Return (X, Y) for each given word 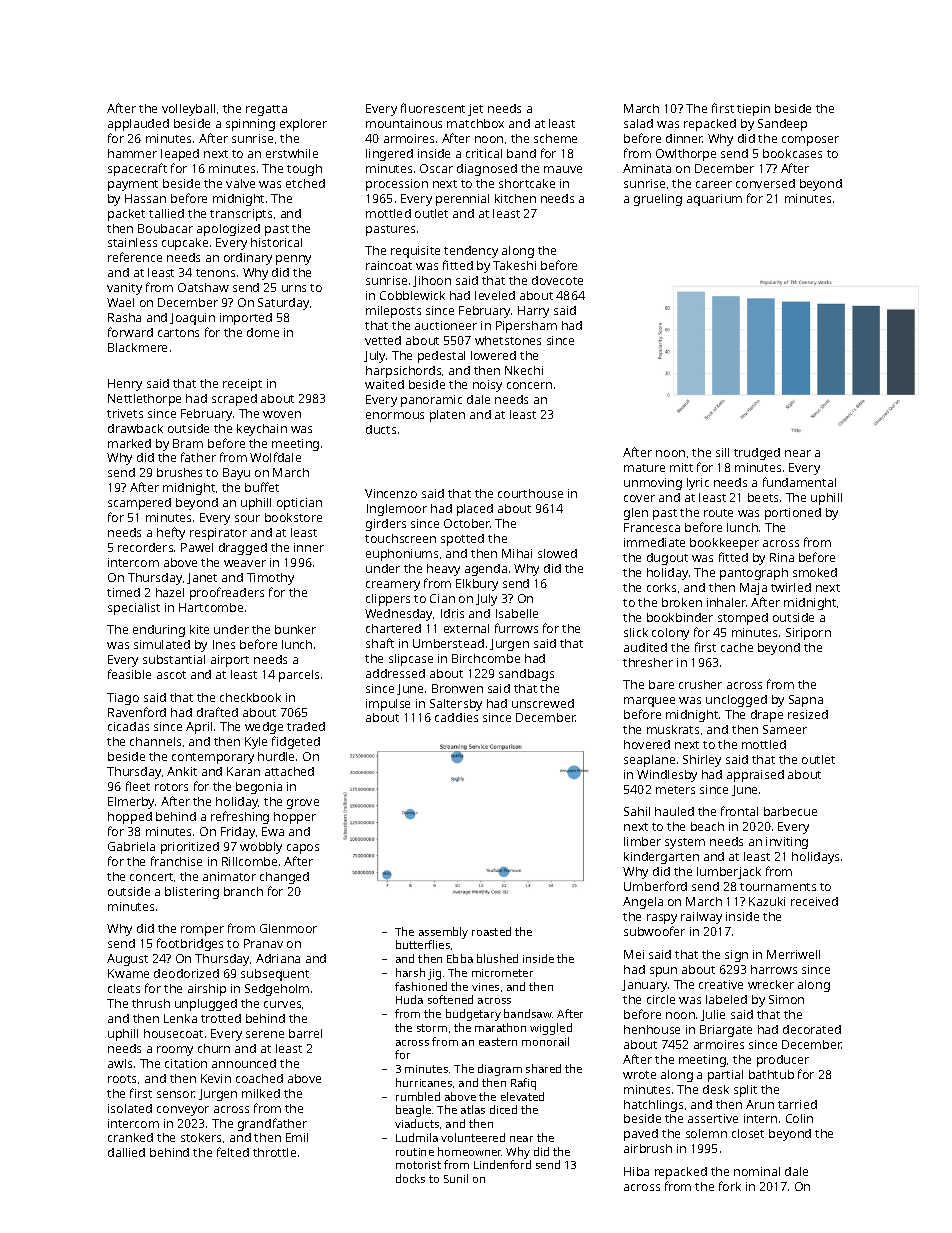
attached (289, 771)
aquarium (714, 200)
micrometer (502, 973)
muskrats (673, 729)
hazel (170, 592)
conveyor (183, 1111)
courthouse (530, 493)
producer (783, 1061)
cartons (178, 333)
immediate (654, 542)
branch (243, 891)
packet (126, 215)
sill (722, 452)
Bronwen (457, 688)
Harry (533, 312)
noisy (487, 386)
